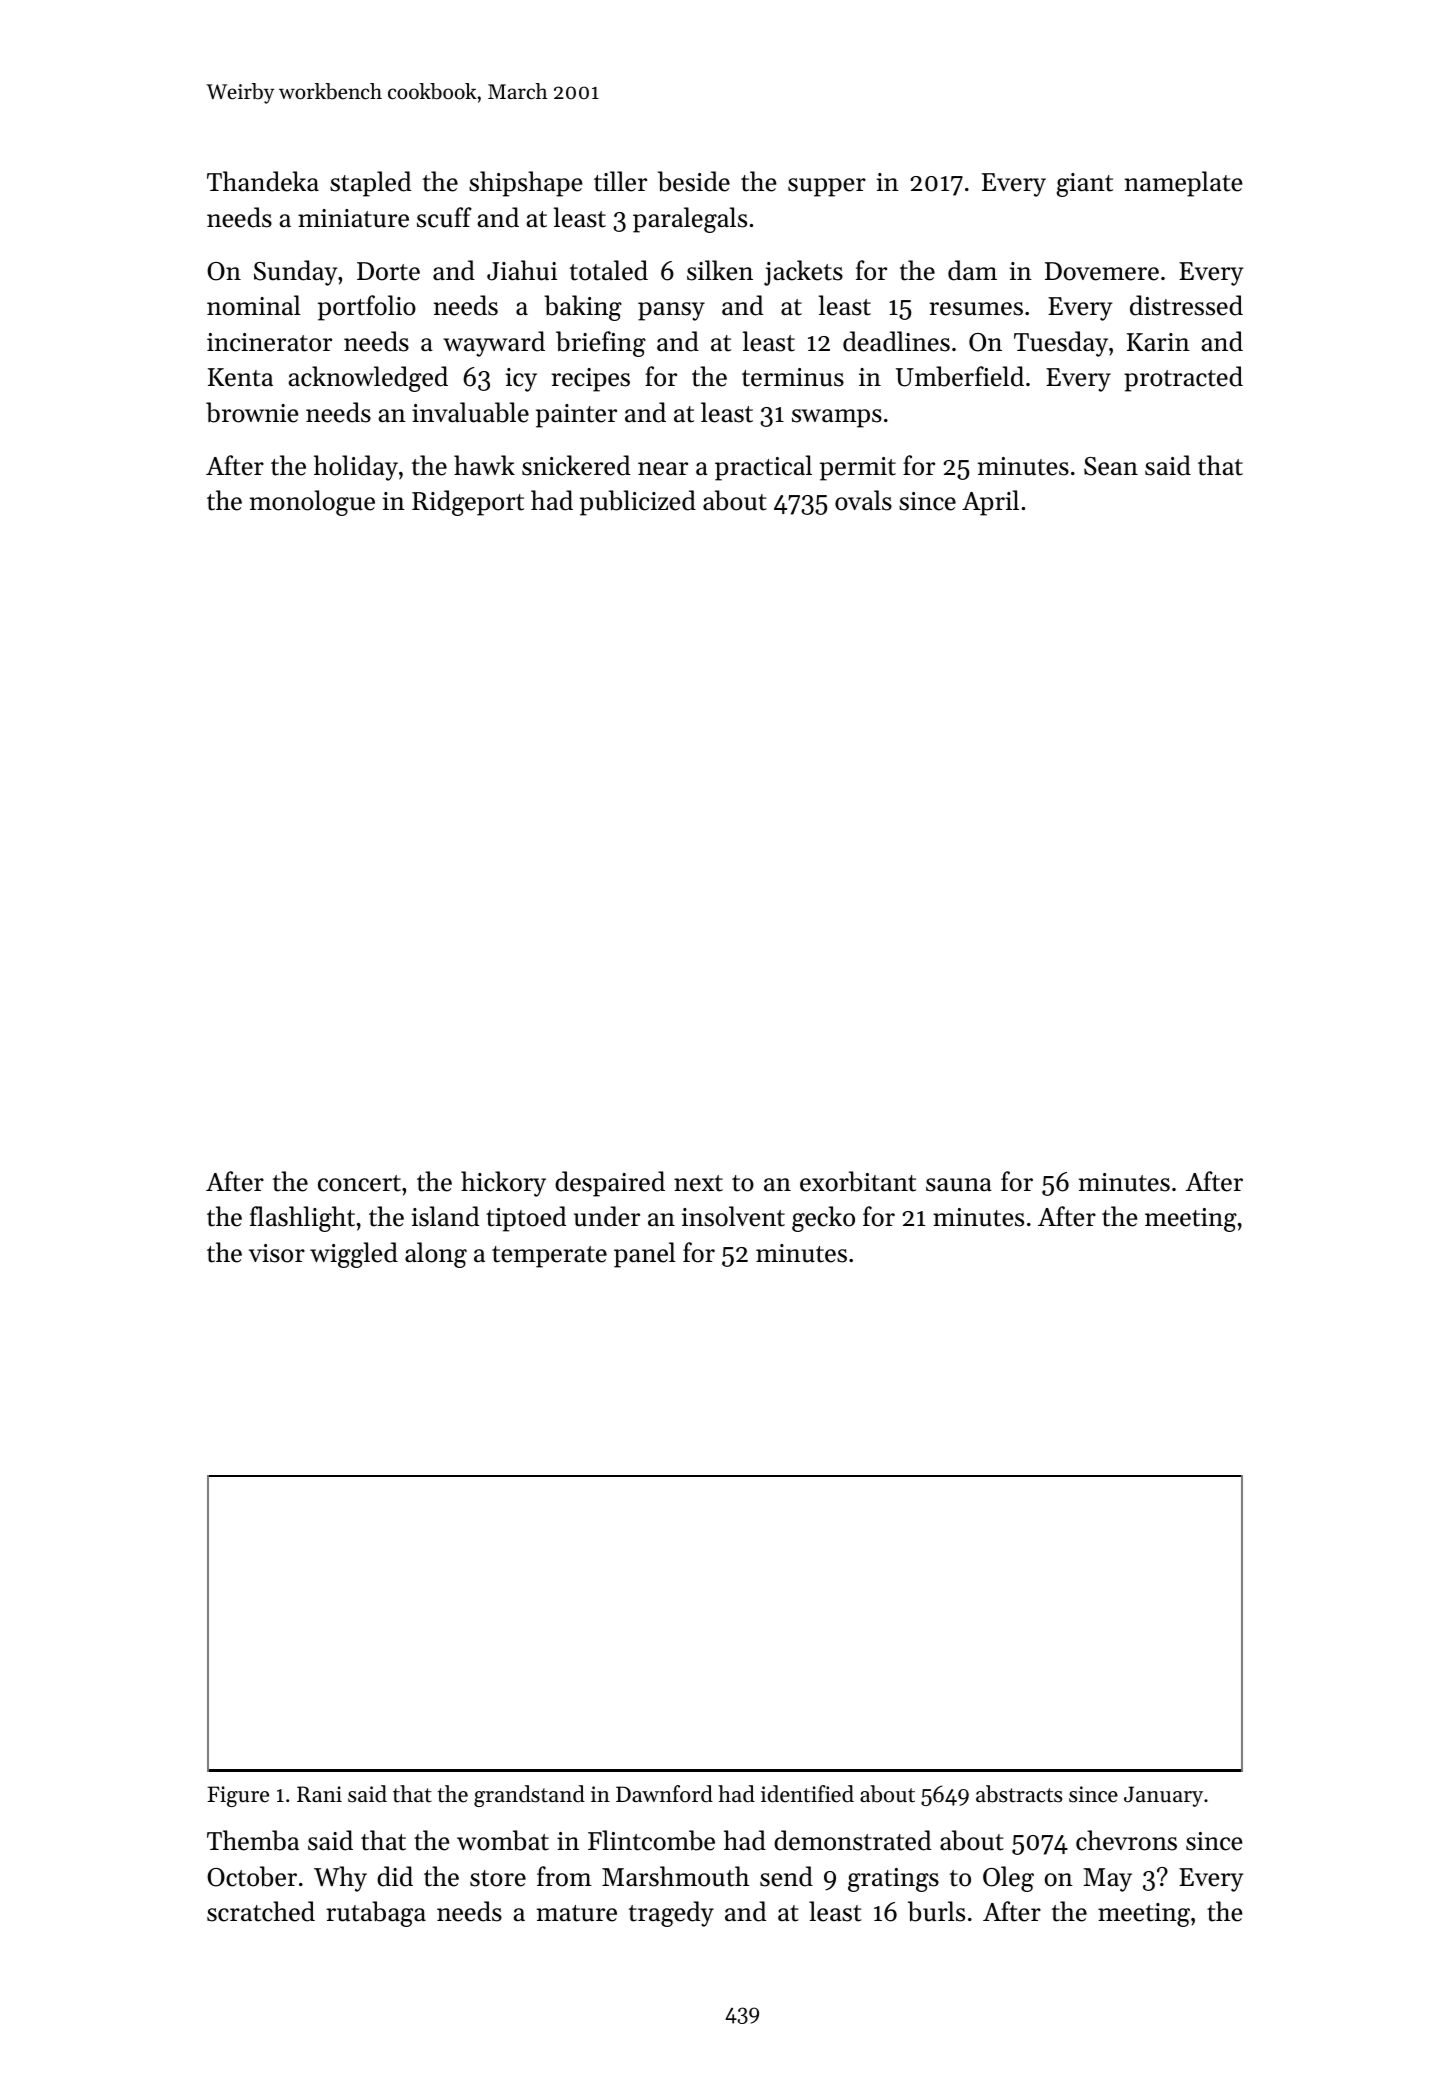 The width and height of the screenshot is (1450, 2100). What do you see at coordinates (959, 1185) in the screenshot?
I see `sauna` at bounding box center [959, 1185].
